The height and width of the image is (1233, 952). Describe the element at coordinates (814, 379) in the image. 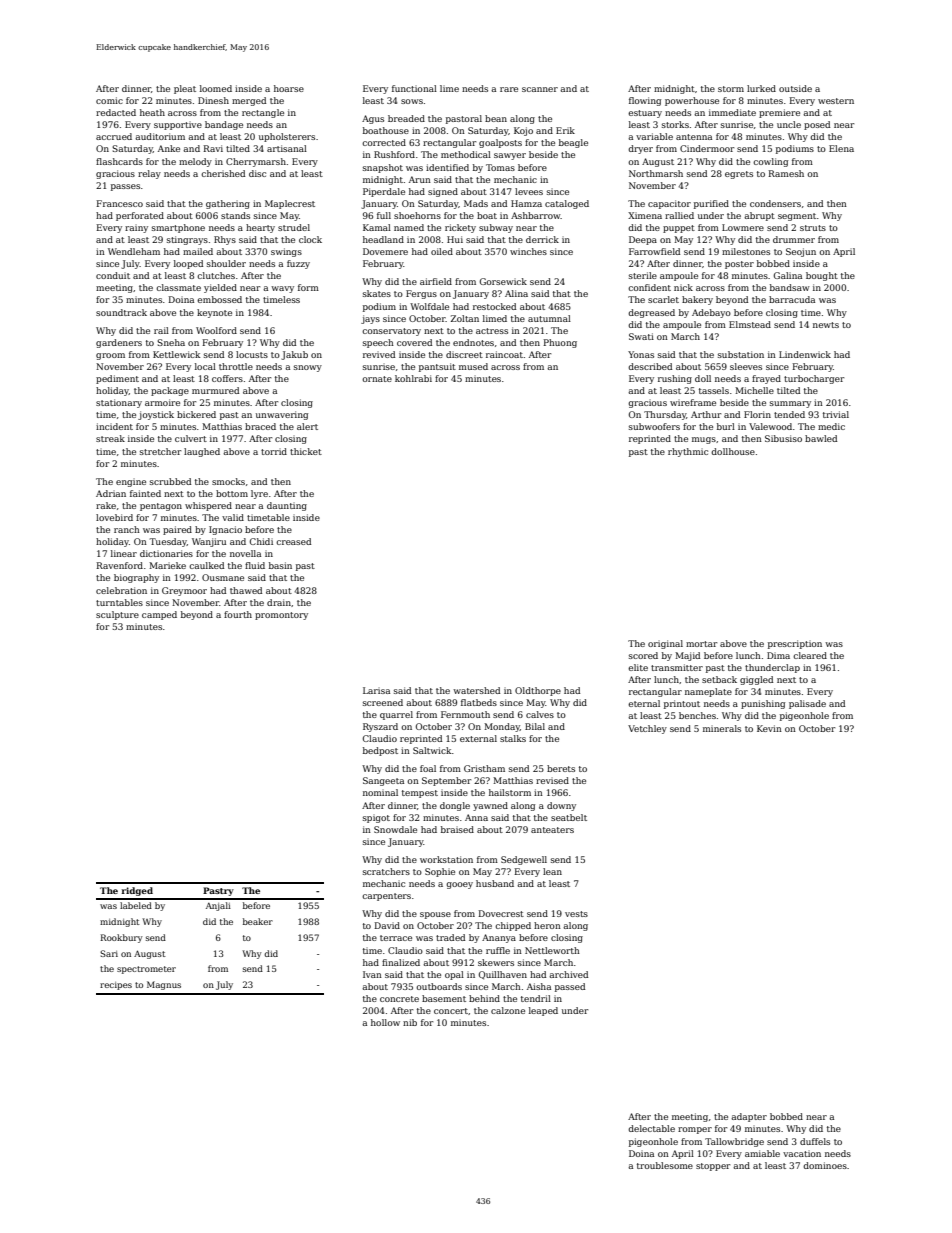

I see `turbocharger` at that location.
